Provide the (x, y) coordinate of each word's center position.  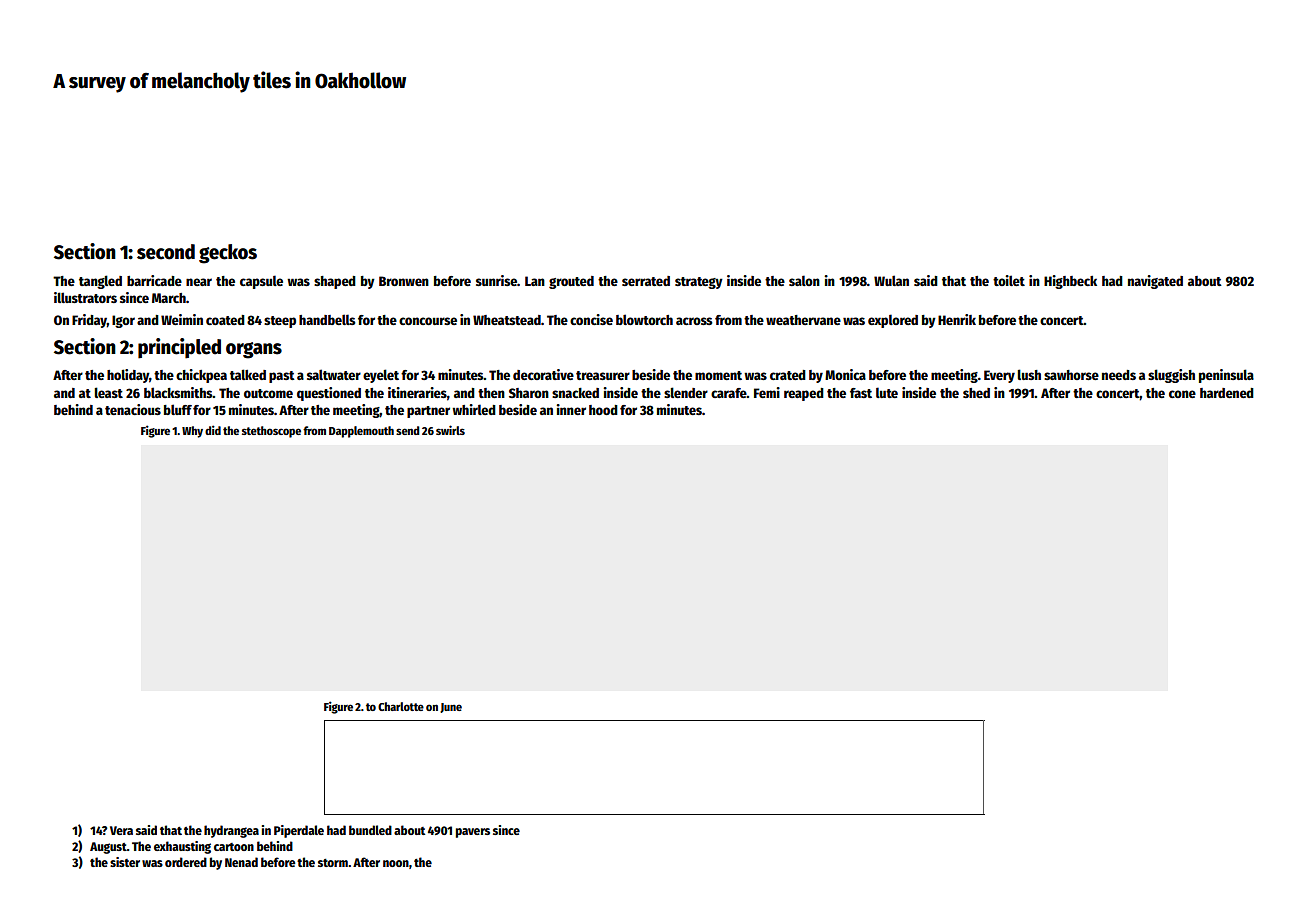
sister (125, 862)
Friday (89, 321)
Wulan (891, 280)
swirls (450, 430)
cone (1182, 394)
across (694, 321)
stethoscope (271, 432)
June (451, 708)
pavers (473, 833)
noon (396, 863)
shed (976, 393)
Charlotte (401, 706)
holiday (128, 376)
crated (788, 375)
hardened (1227, 393)
